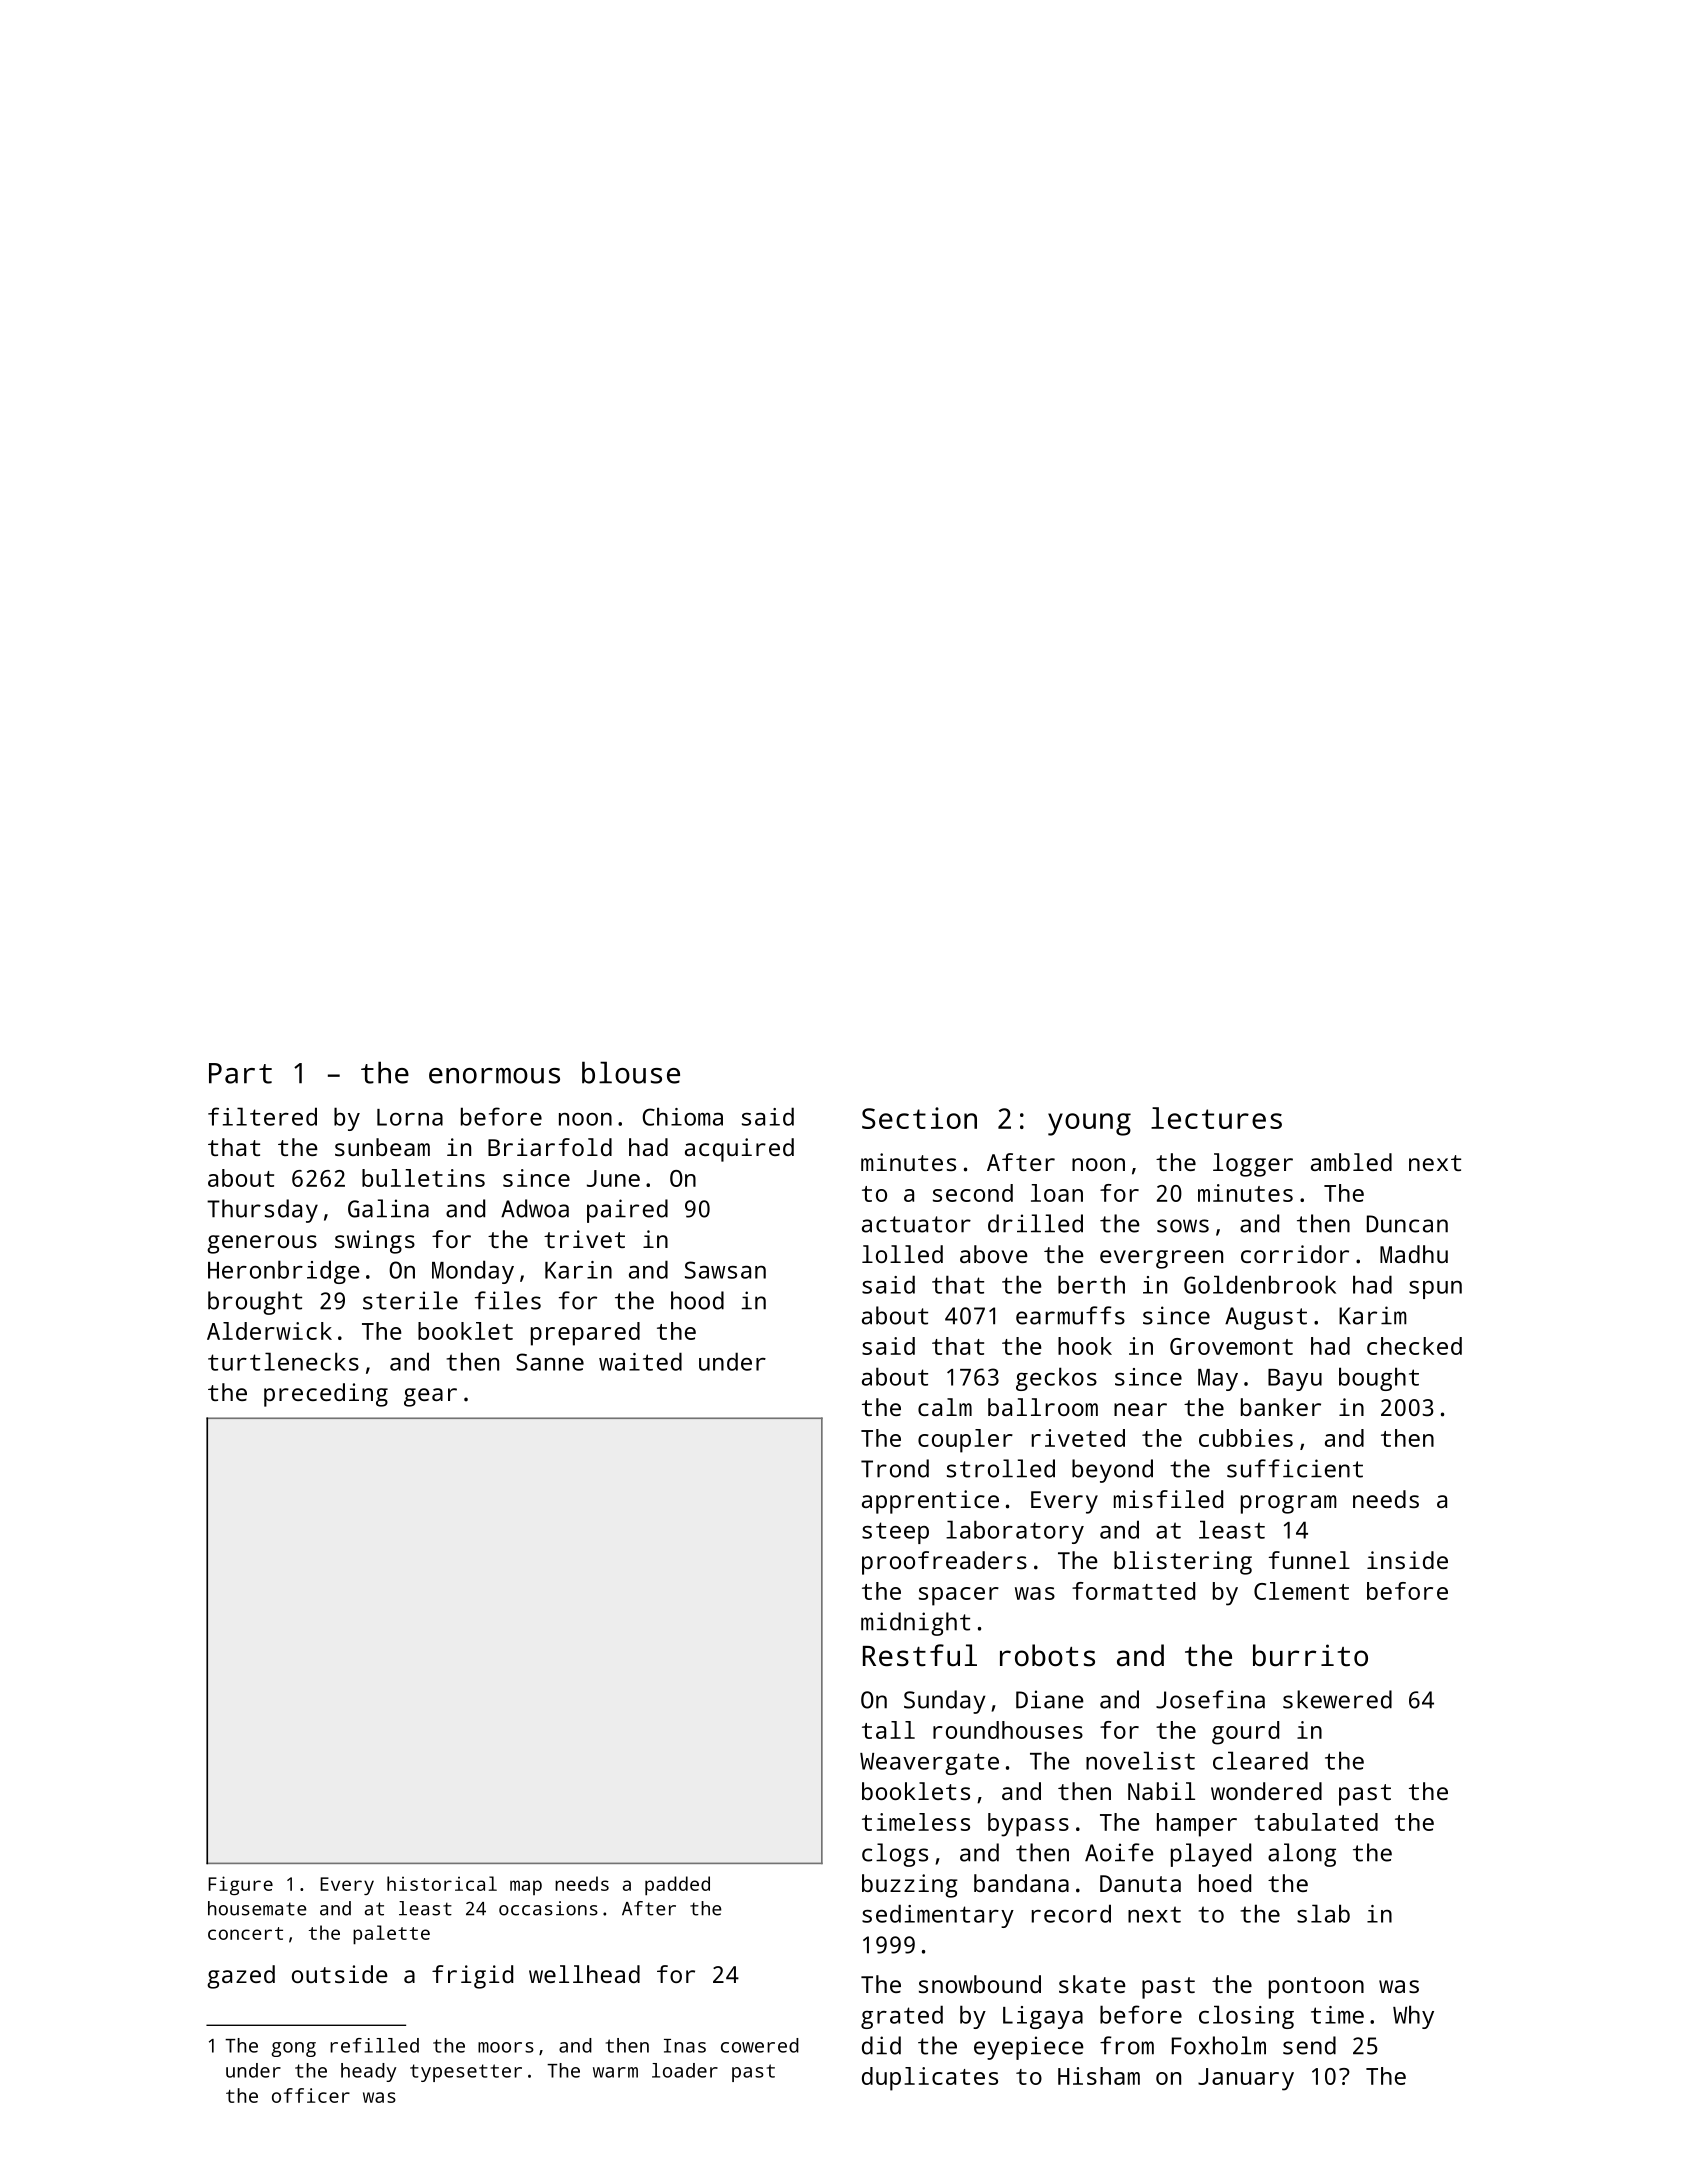  I want to click on lectures, so click(1216, 1118).
